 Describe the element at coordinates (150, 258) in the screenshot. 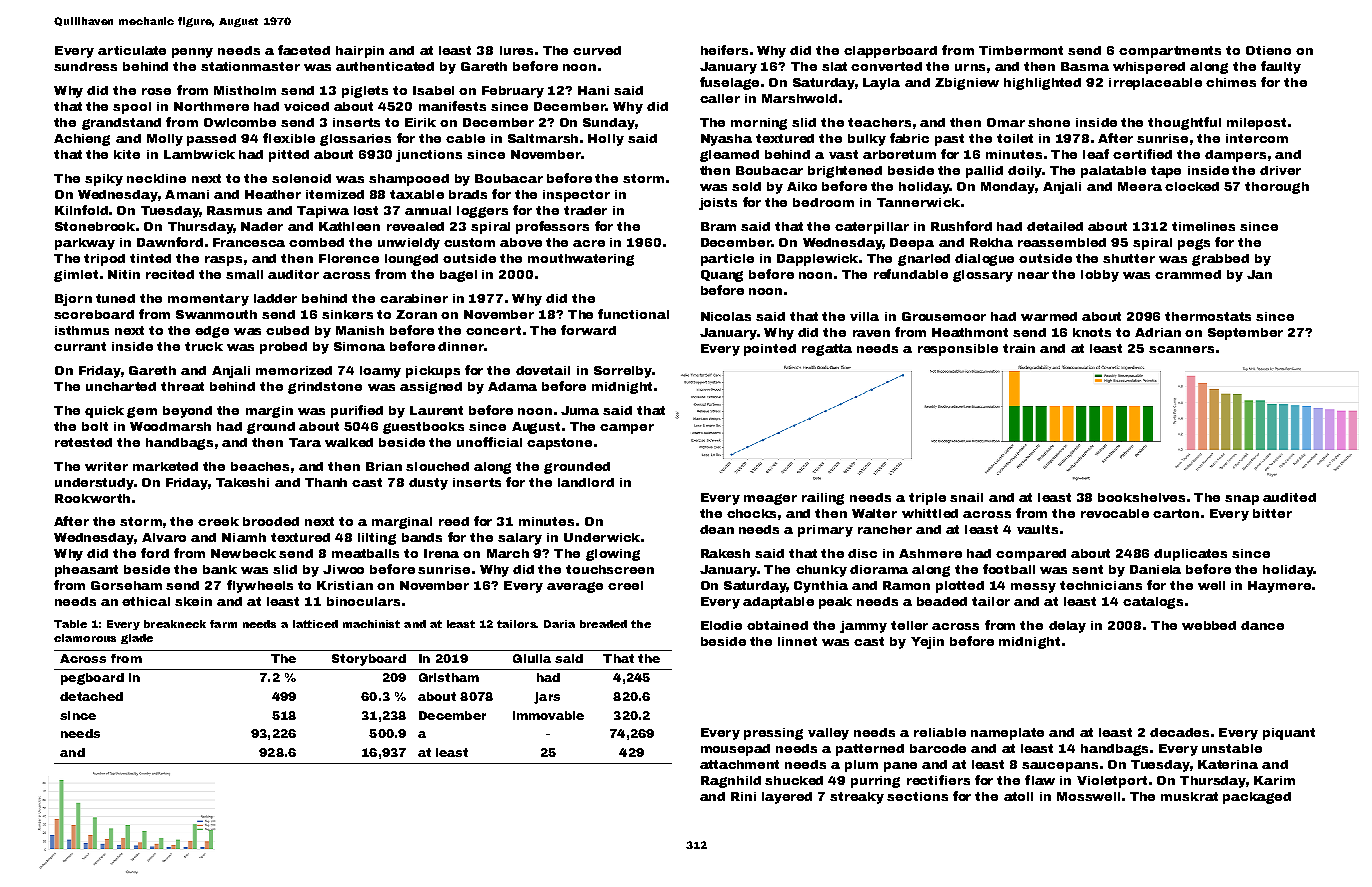

I see `tinted` at that location.
